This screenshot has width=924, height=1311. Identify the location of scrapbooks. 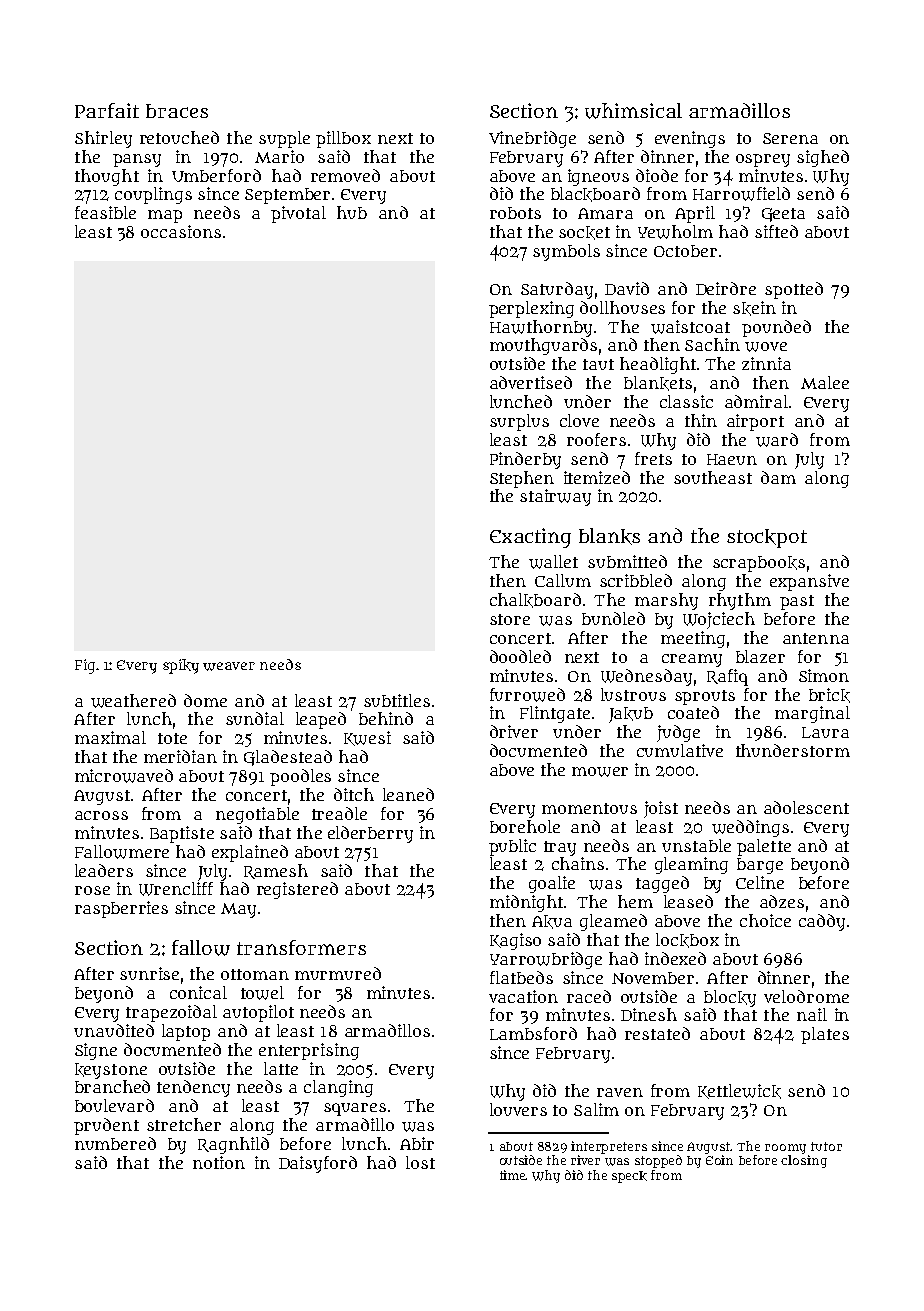
(759, 564).
